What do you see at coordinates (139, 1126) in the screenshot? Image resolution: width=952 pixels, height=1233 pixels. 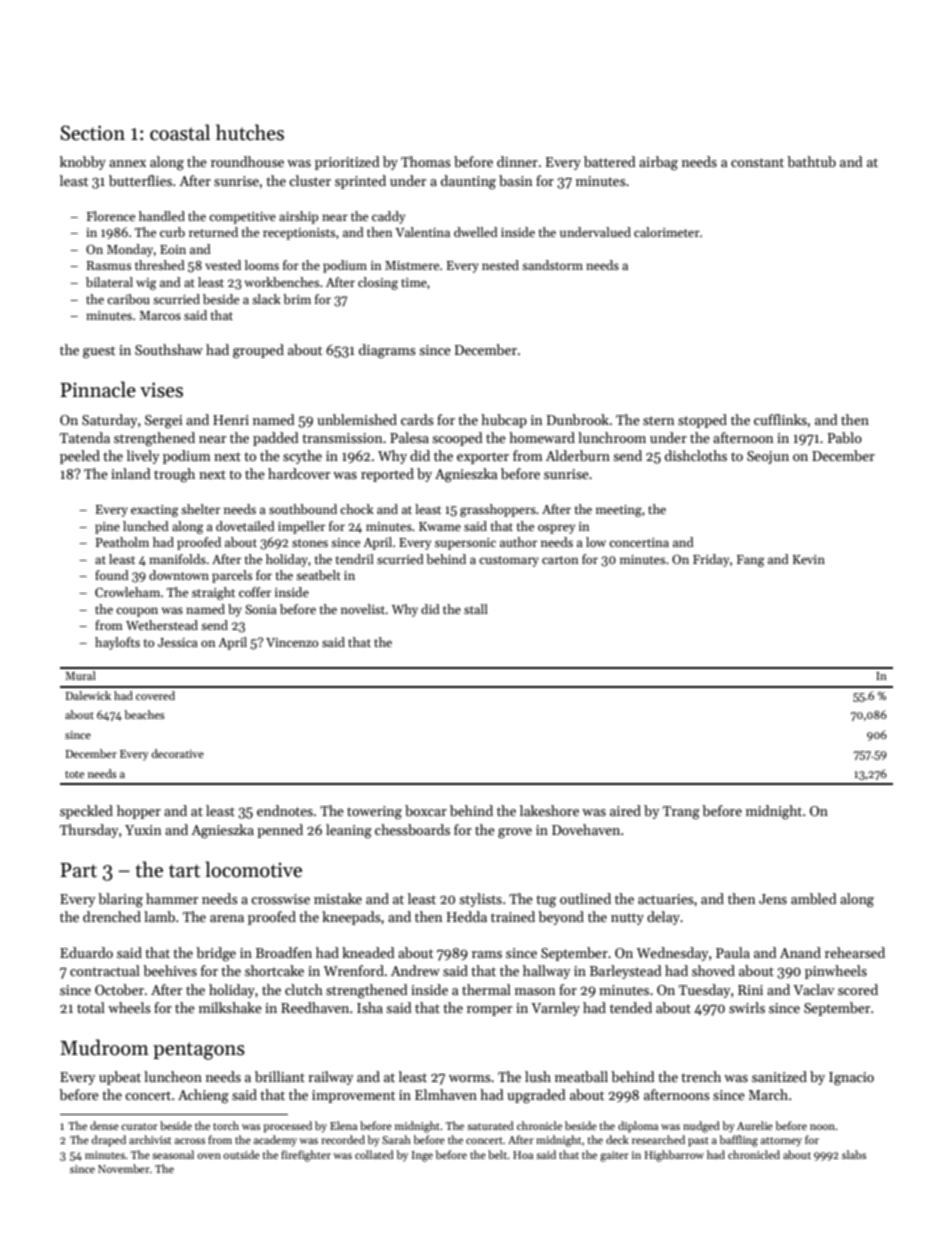 I see `curator` at bounding box center [139, 1126].
